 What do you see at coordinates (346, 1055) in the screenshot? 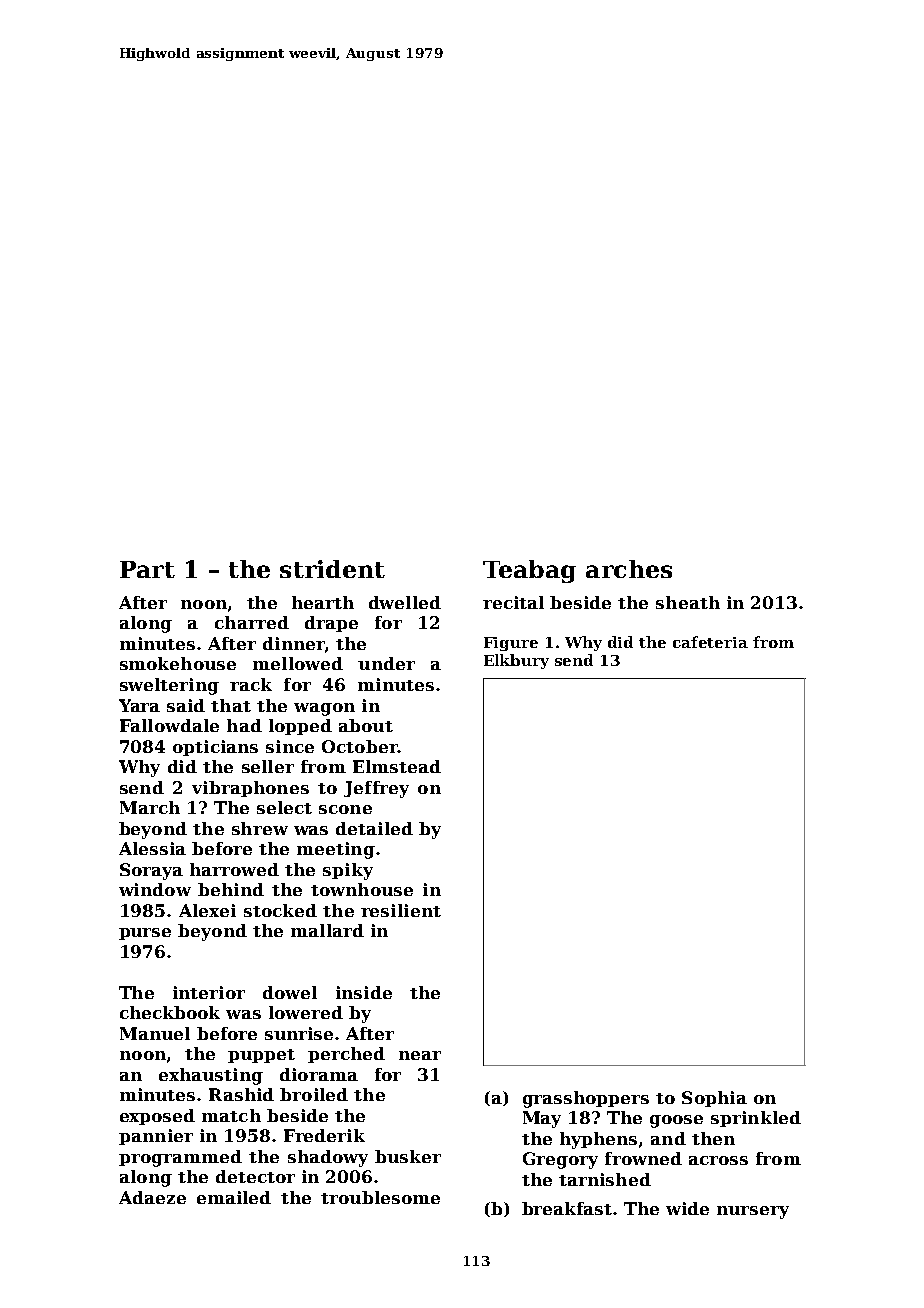
I see `perched` at bounding box center [346, 1055].
